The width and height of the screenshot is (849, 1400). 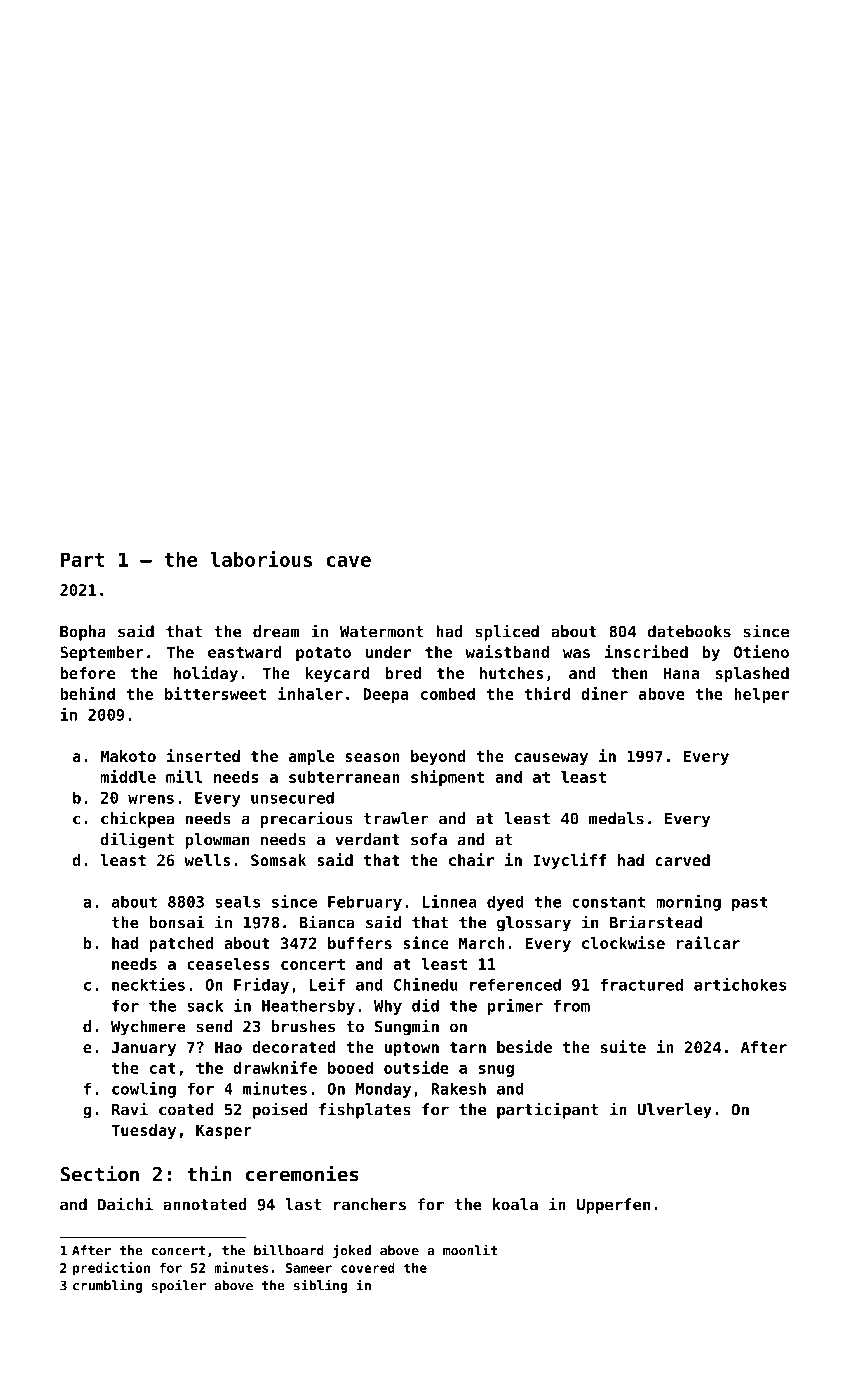 What do you see at coordinates (761, 651) in the screenshot?
I see `Otieno` at bounding box center [761, 651].
